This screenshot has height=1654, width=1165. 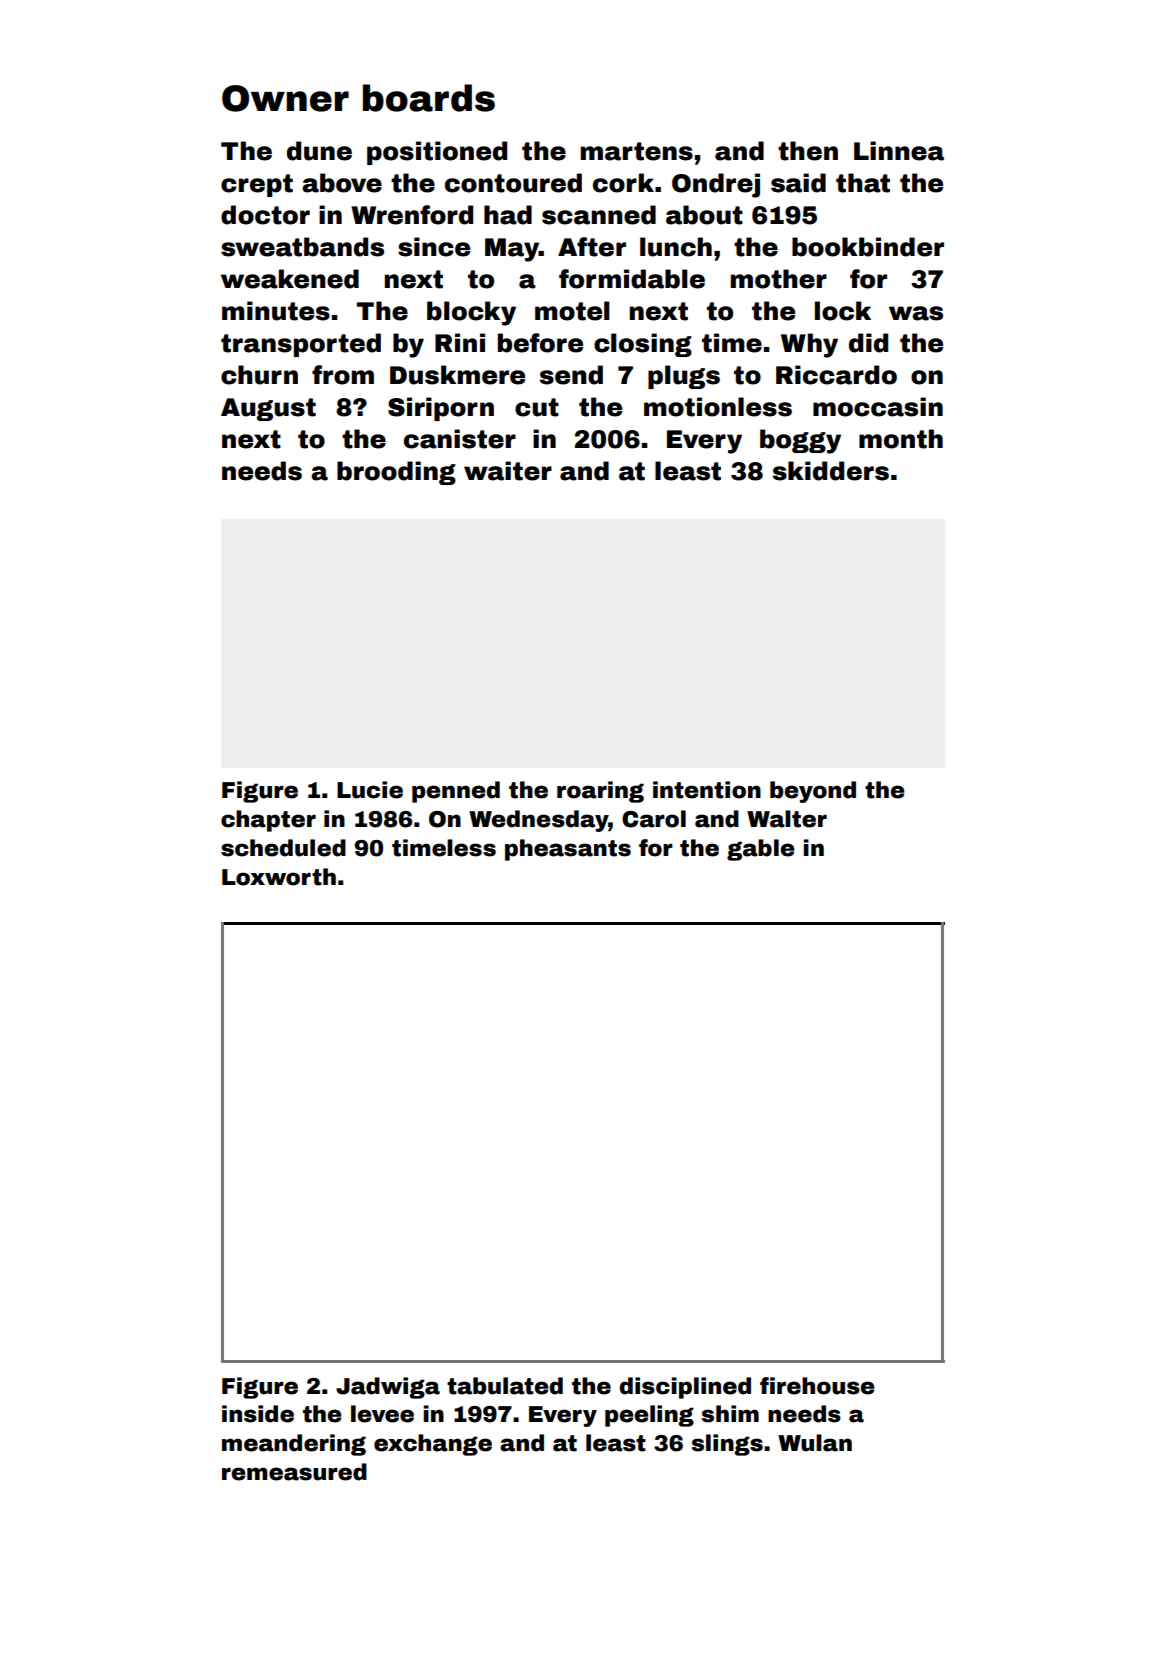 I want to click on disciplined, so click(x=685, y=1388).
